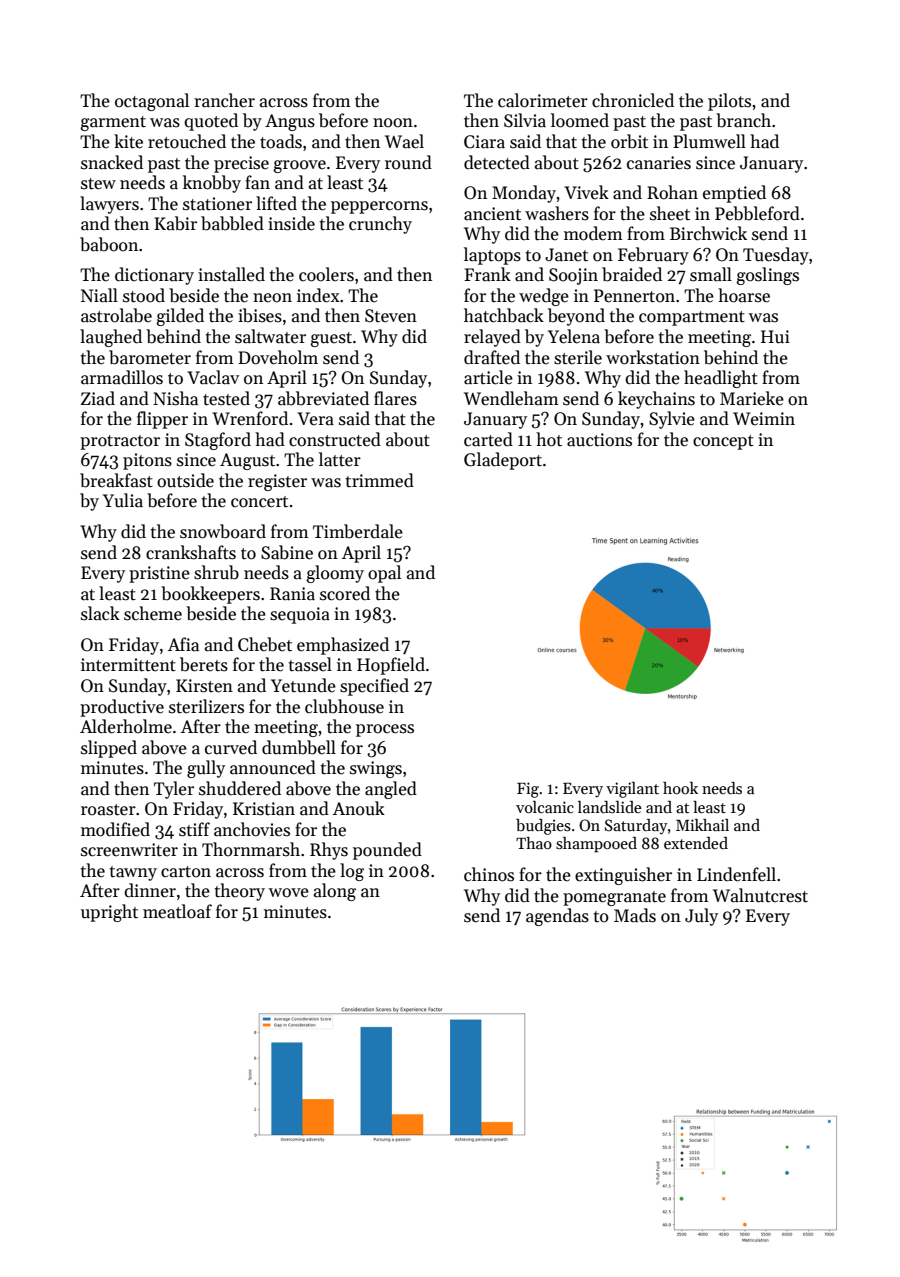  I want to click on specified, so click(374, 687).
